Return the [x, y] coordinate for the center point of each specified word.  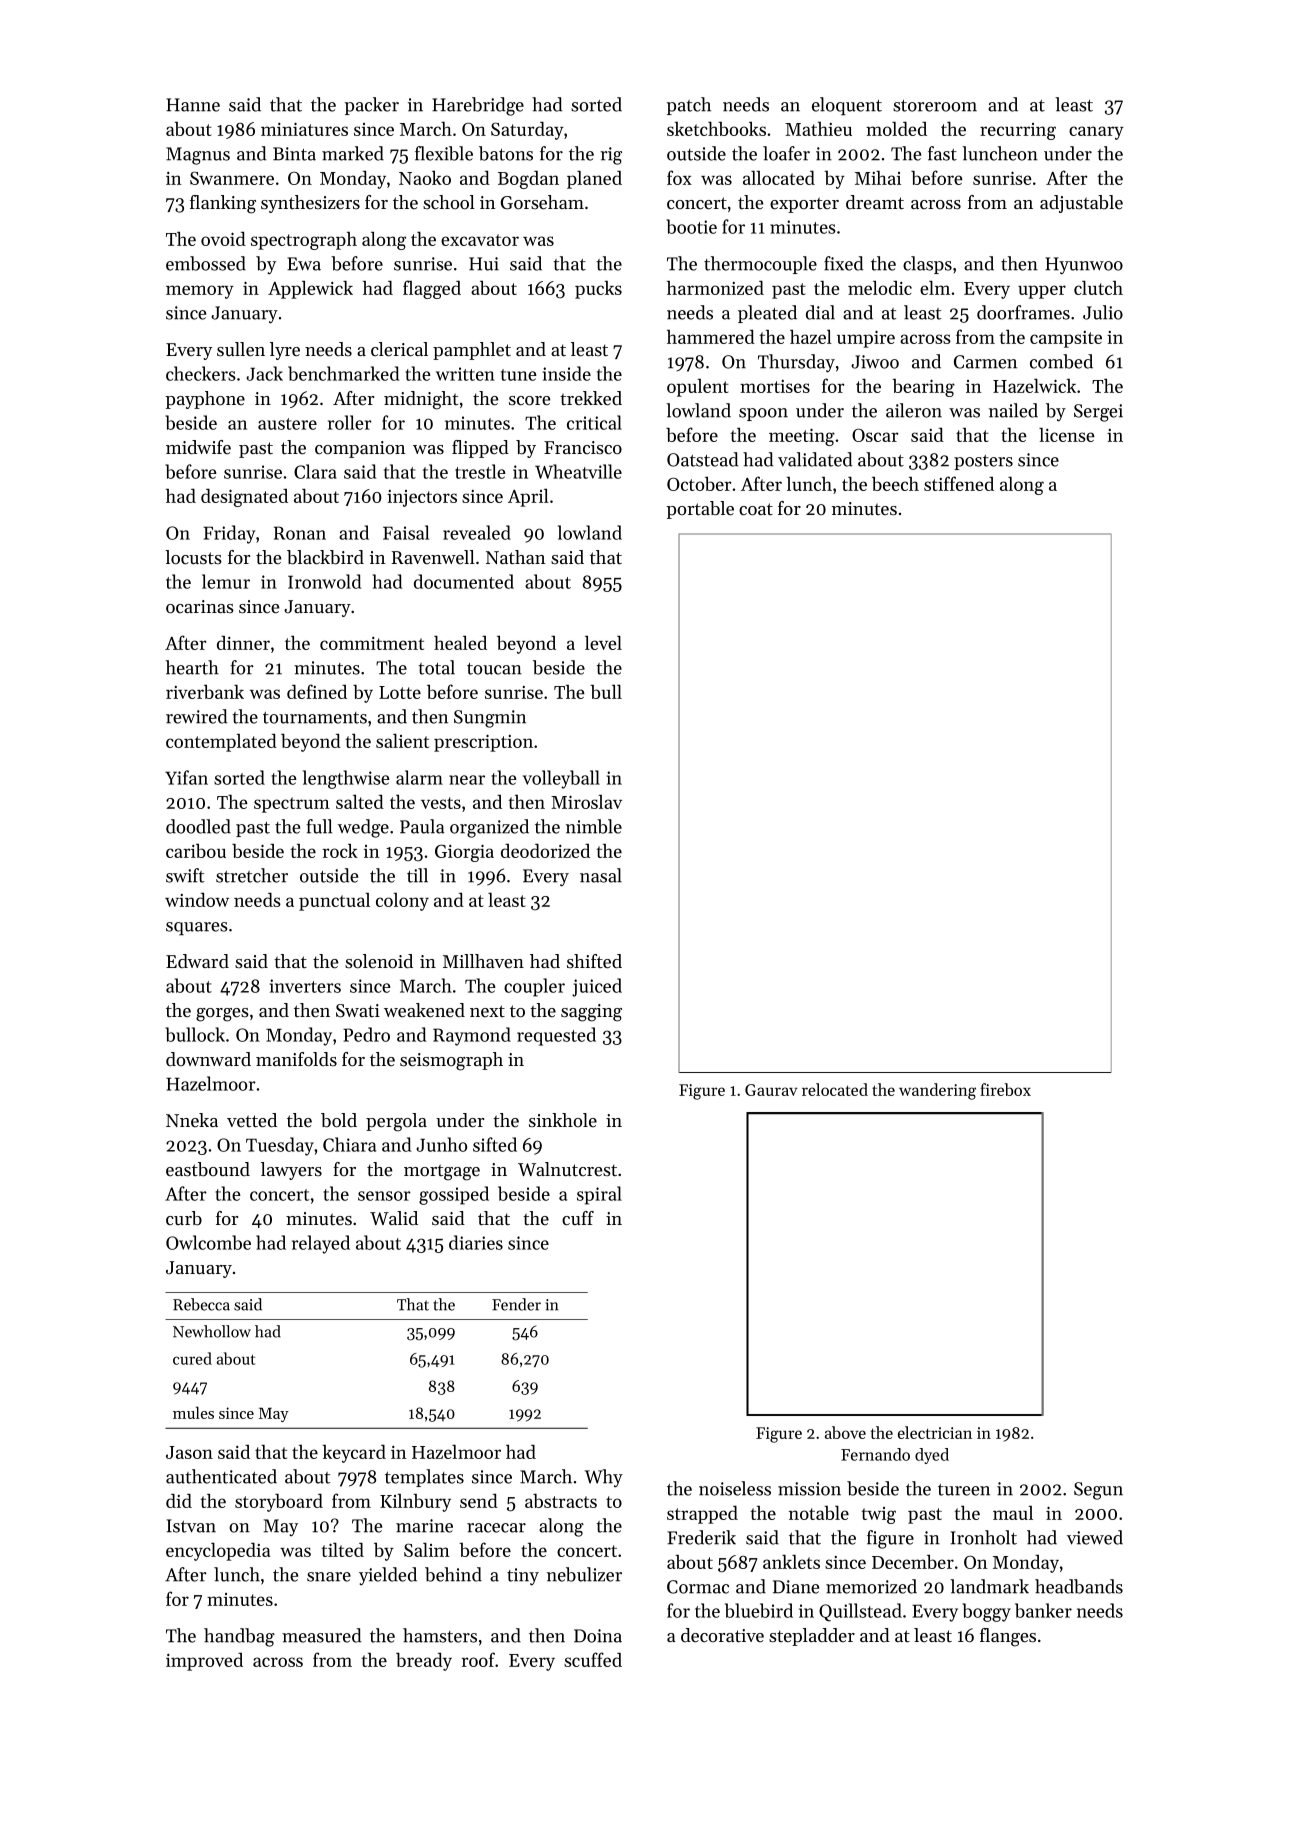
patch [689, 106]
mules [193, 1412]
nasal [601, 875]
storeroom [935, 106]
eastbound [208, 1169]
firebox [1005, 1089]
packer [372, 106]
